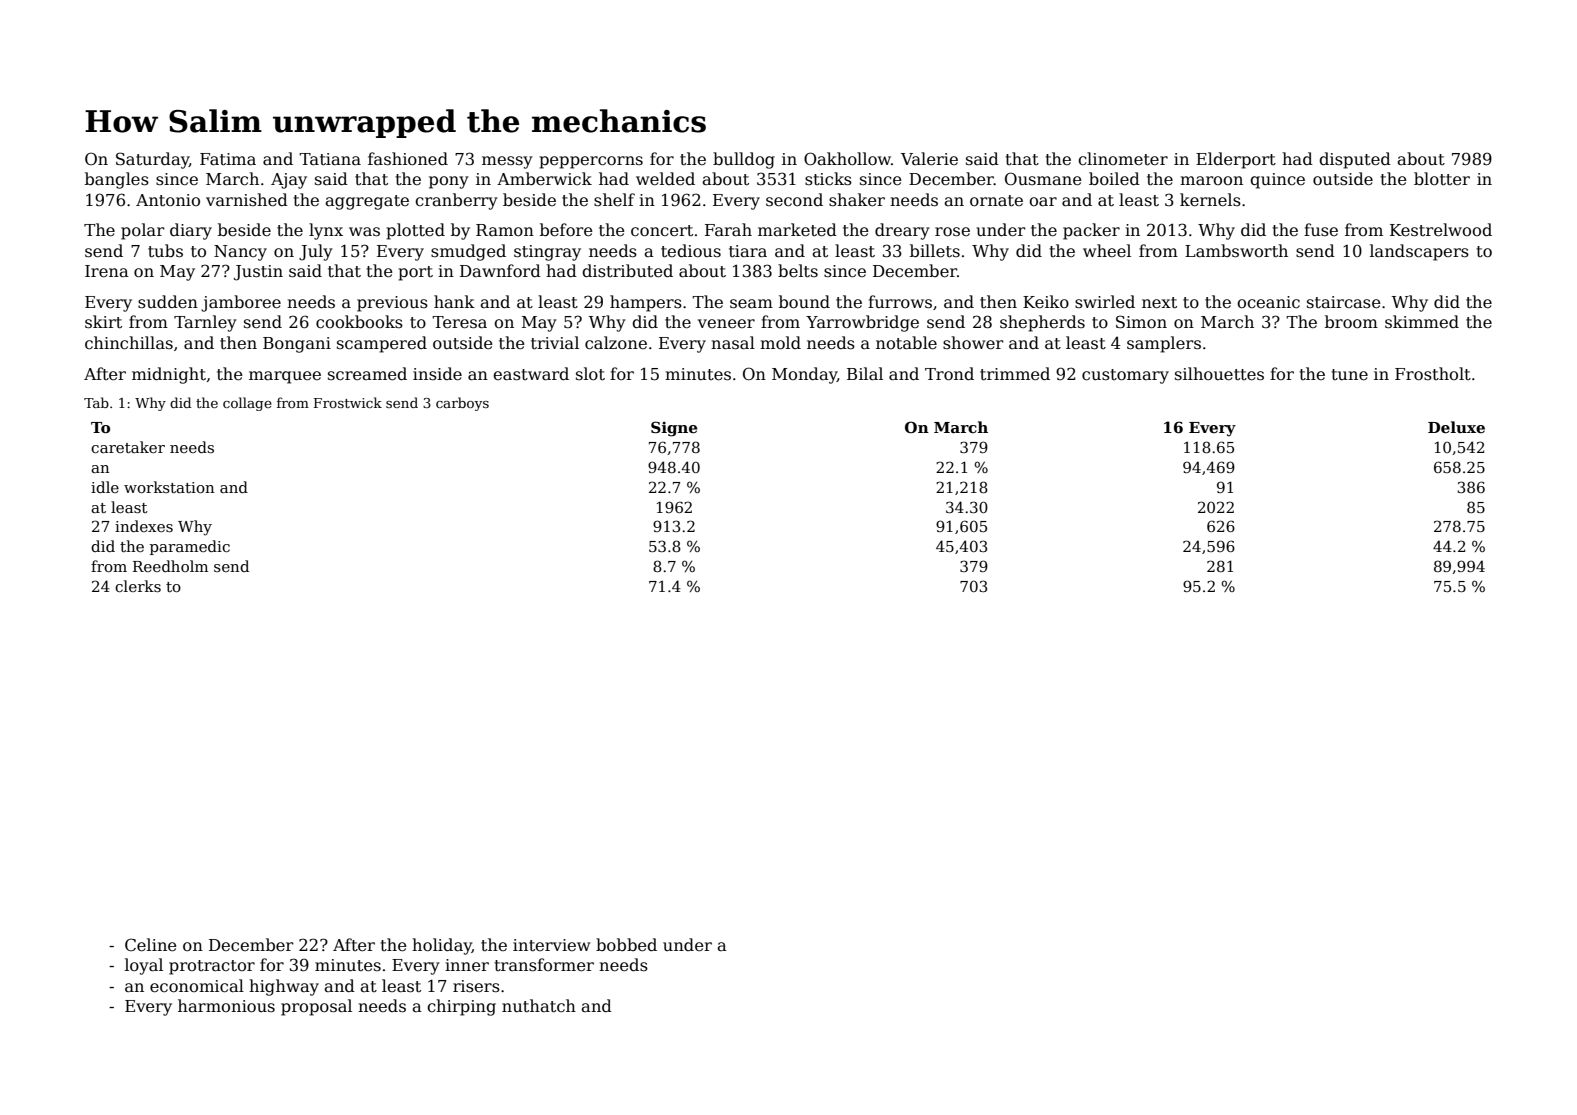 The height and width of the image is (1115, 1577). Describe the element at coordinates (128, 447) in the image. I see `caretaker` at that location.
